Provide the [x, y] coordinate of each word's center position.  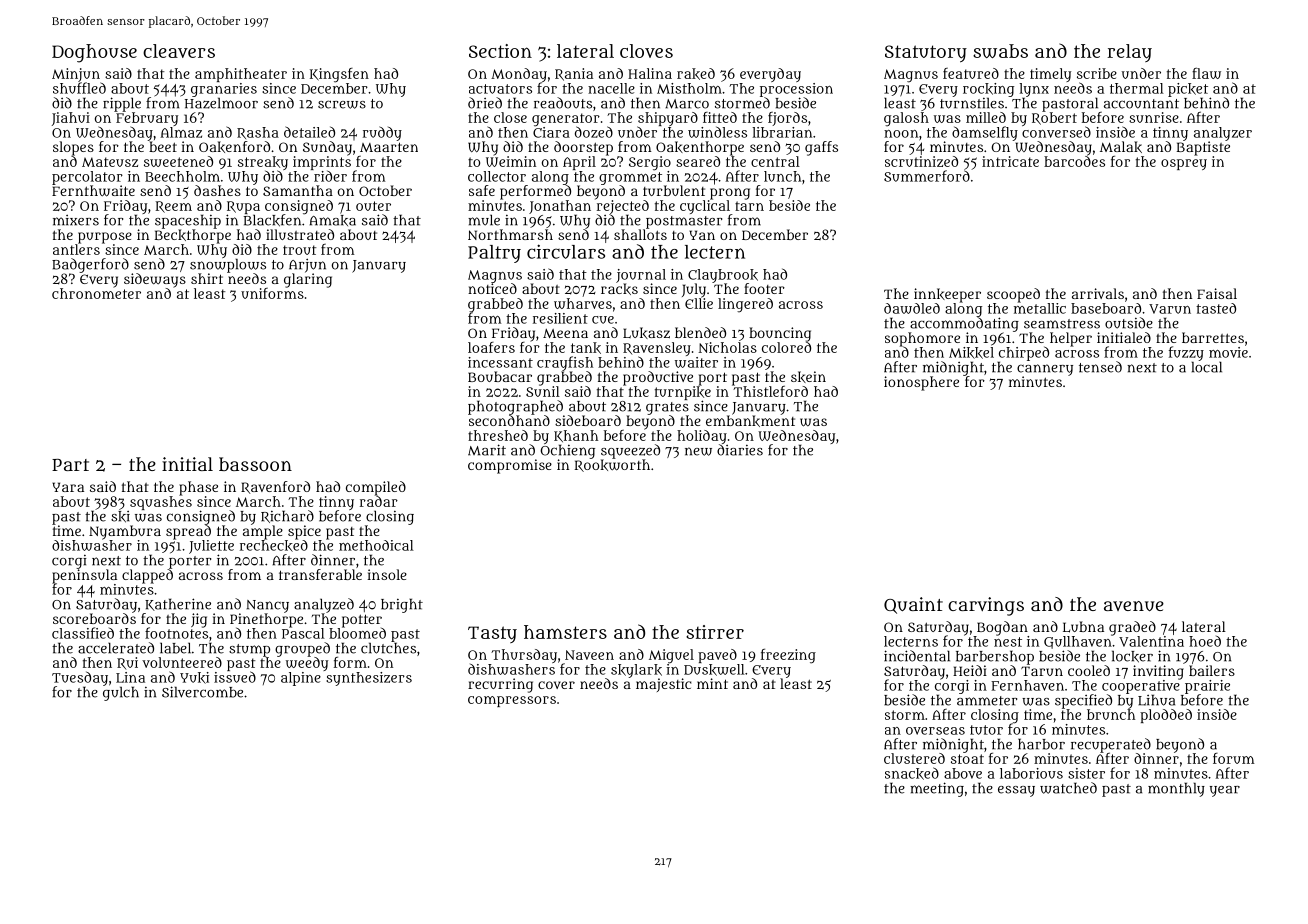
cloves [646, 51]
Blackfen [272, 220]
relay [1129, 53]
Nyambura [125, 532]
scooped [1013, 295]
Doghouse [94, 53]
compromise [510, 466]
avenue [1134, 606]
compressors [512, 701]
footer [764, 288]
